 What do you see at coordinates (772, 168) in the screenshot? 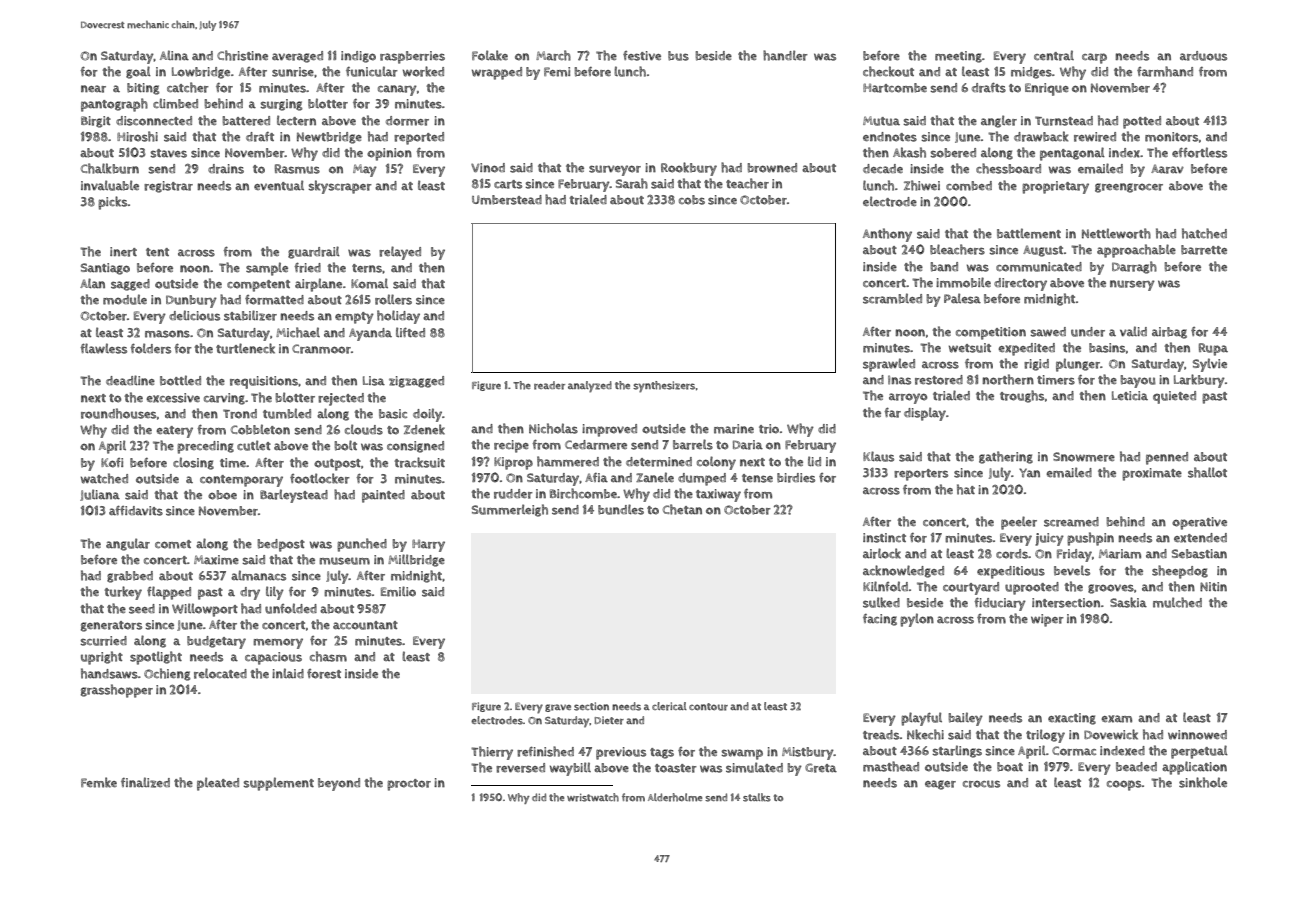
I see `browned` at bounding box center [772, 168].
